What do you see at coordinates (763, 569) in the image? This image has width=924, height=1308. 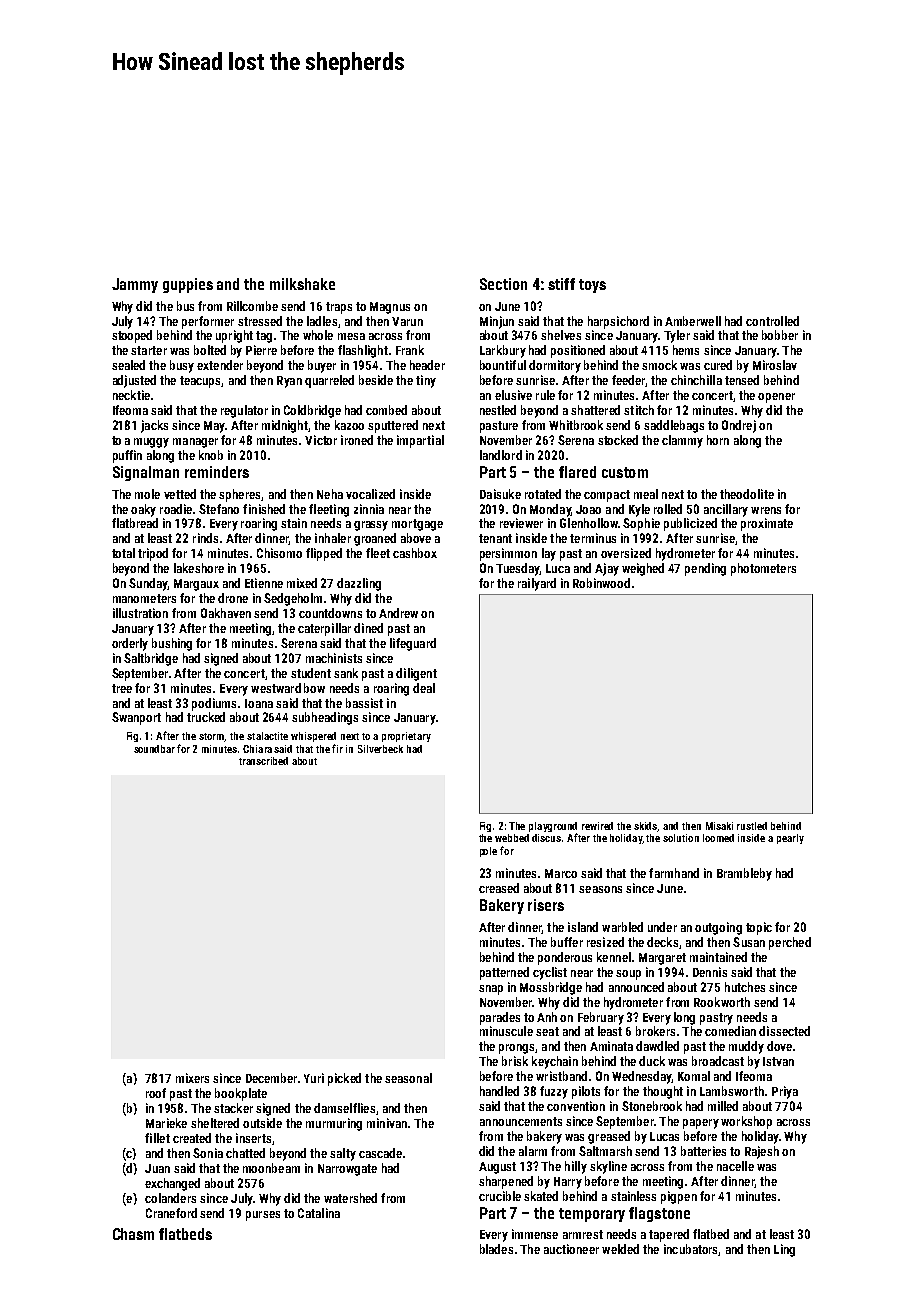 I see `photometers` at bounding box center [763, 569].
